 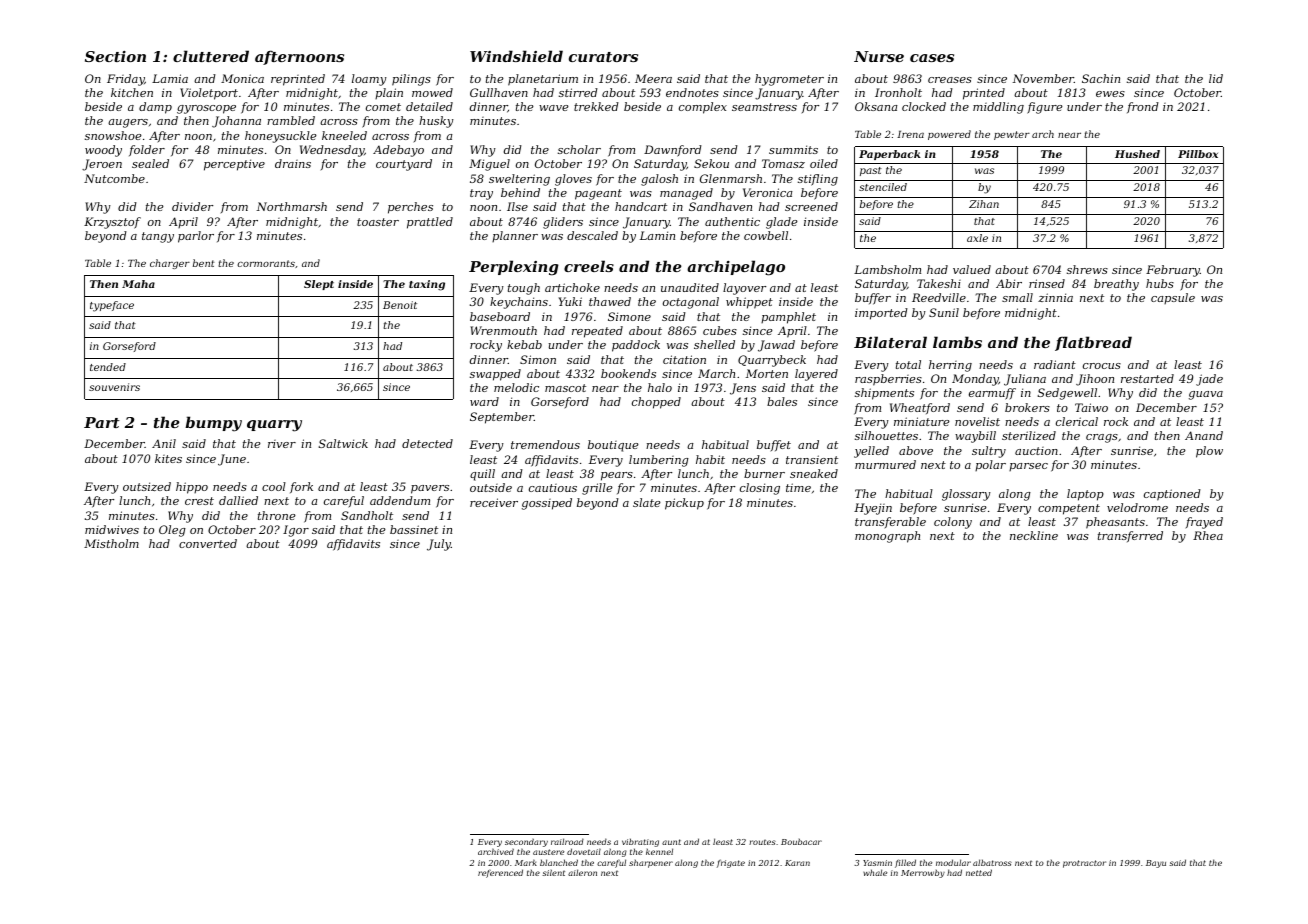 I want to click on Dawnford, so click(x=673, y=151).
